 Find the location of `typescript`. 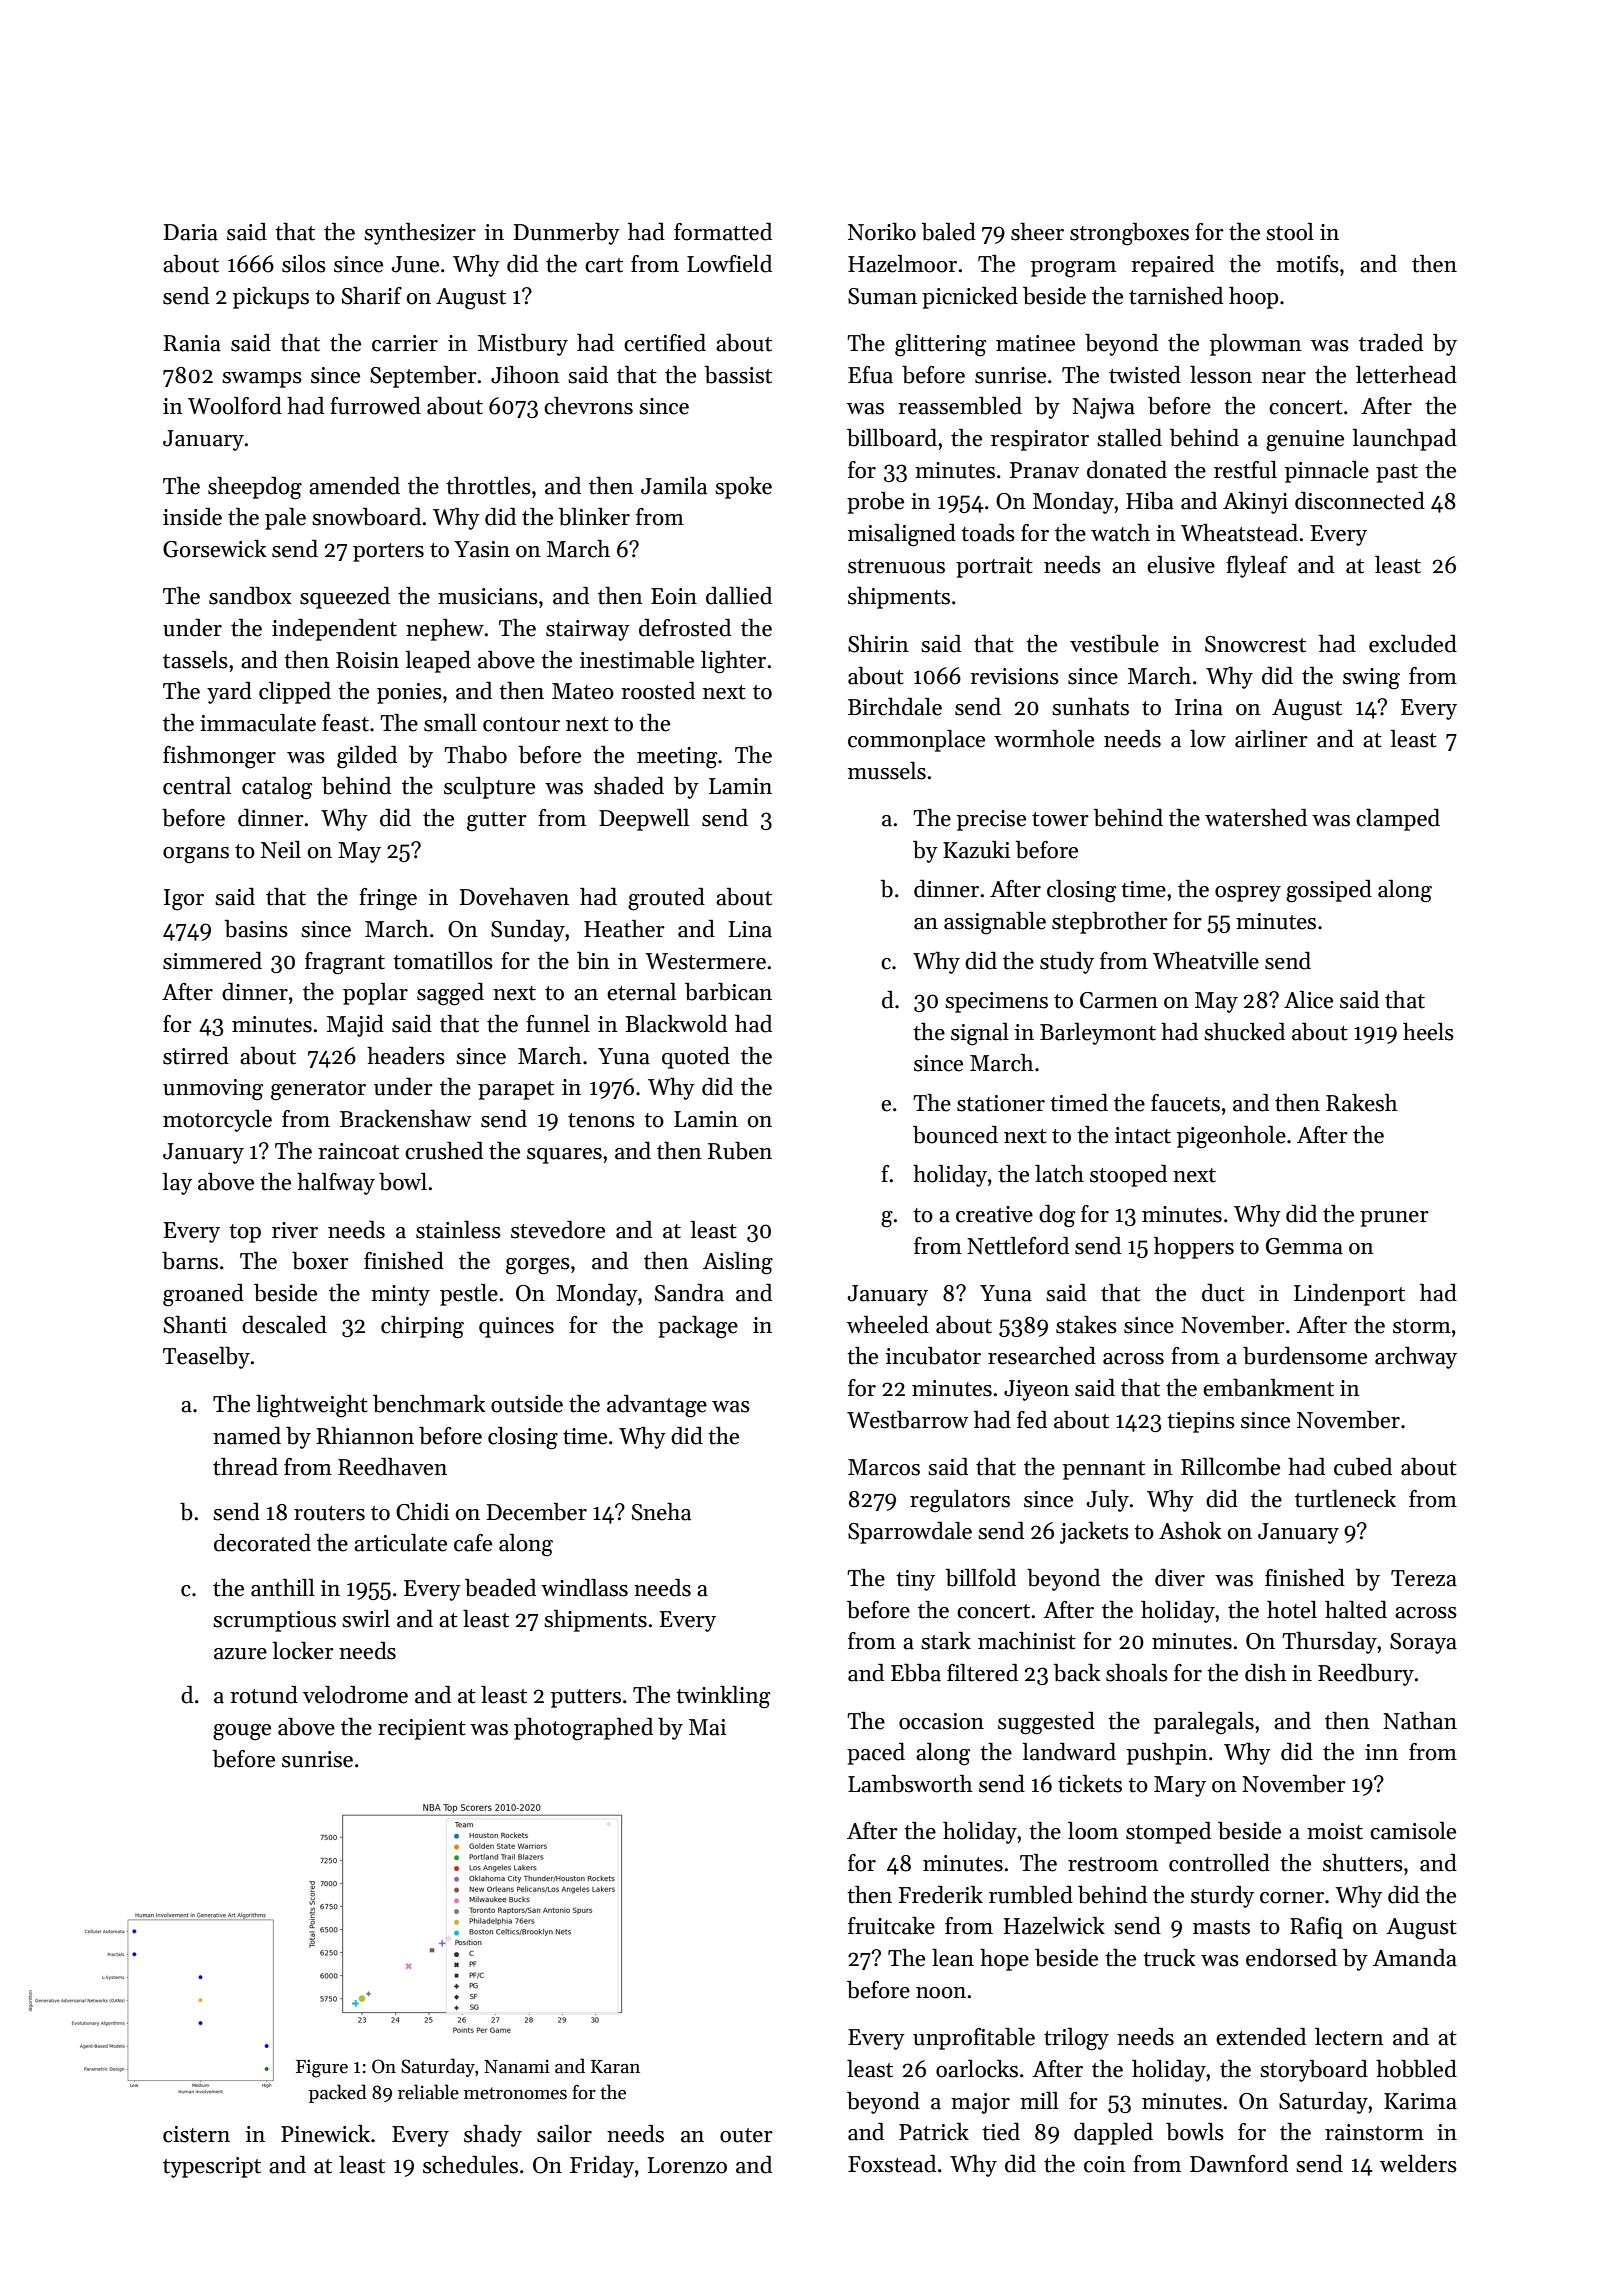

typescript is located at coordinates (212, 2167).
